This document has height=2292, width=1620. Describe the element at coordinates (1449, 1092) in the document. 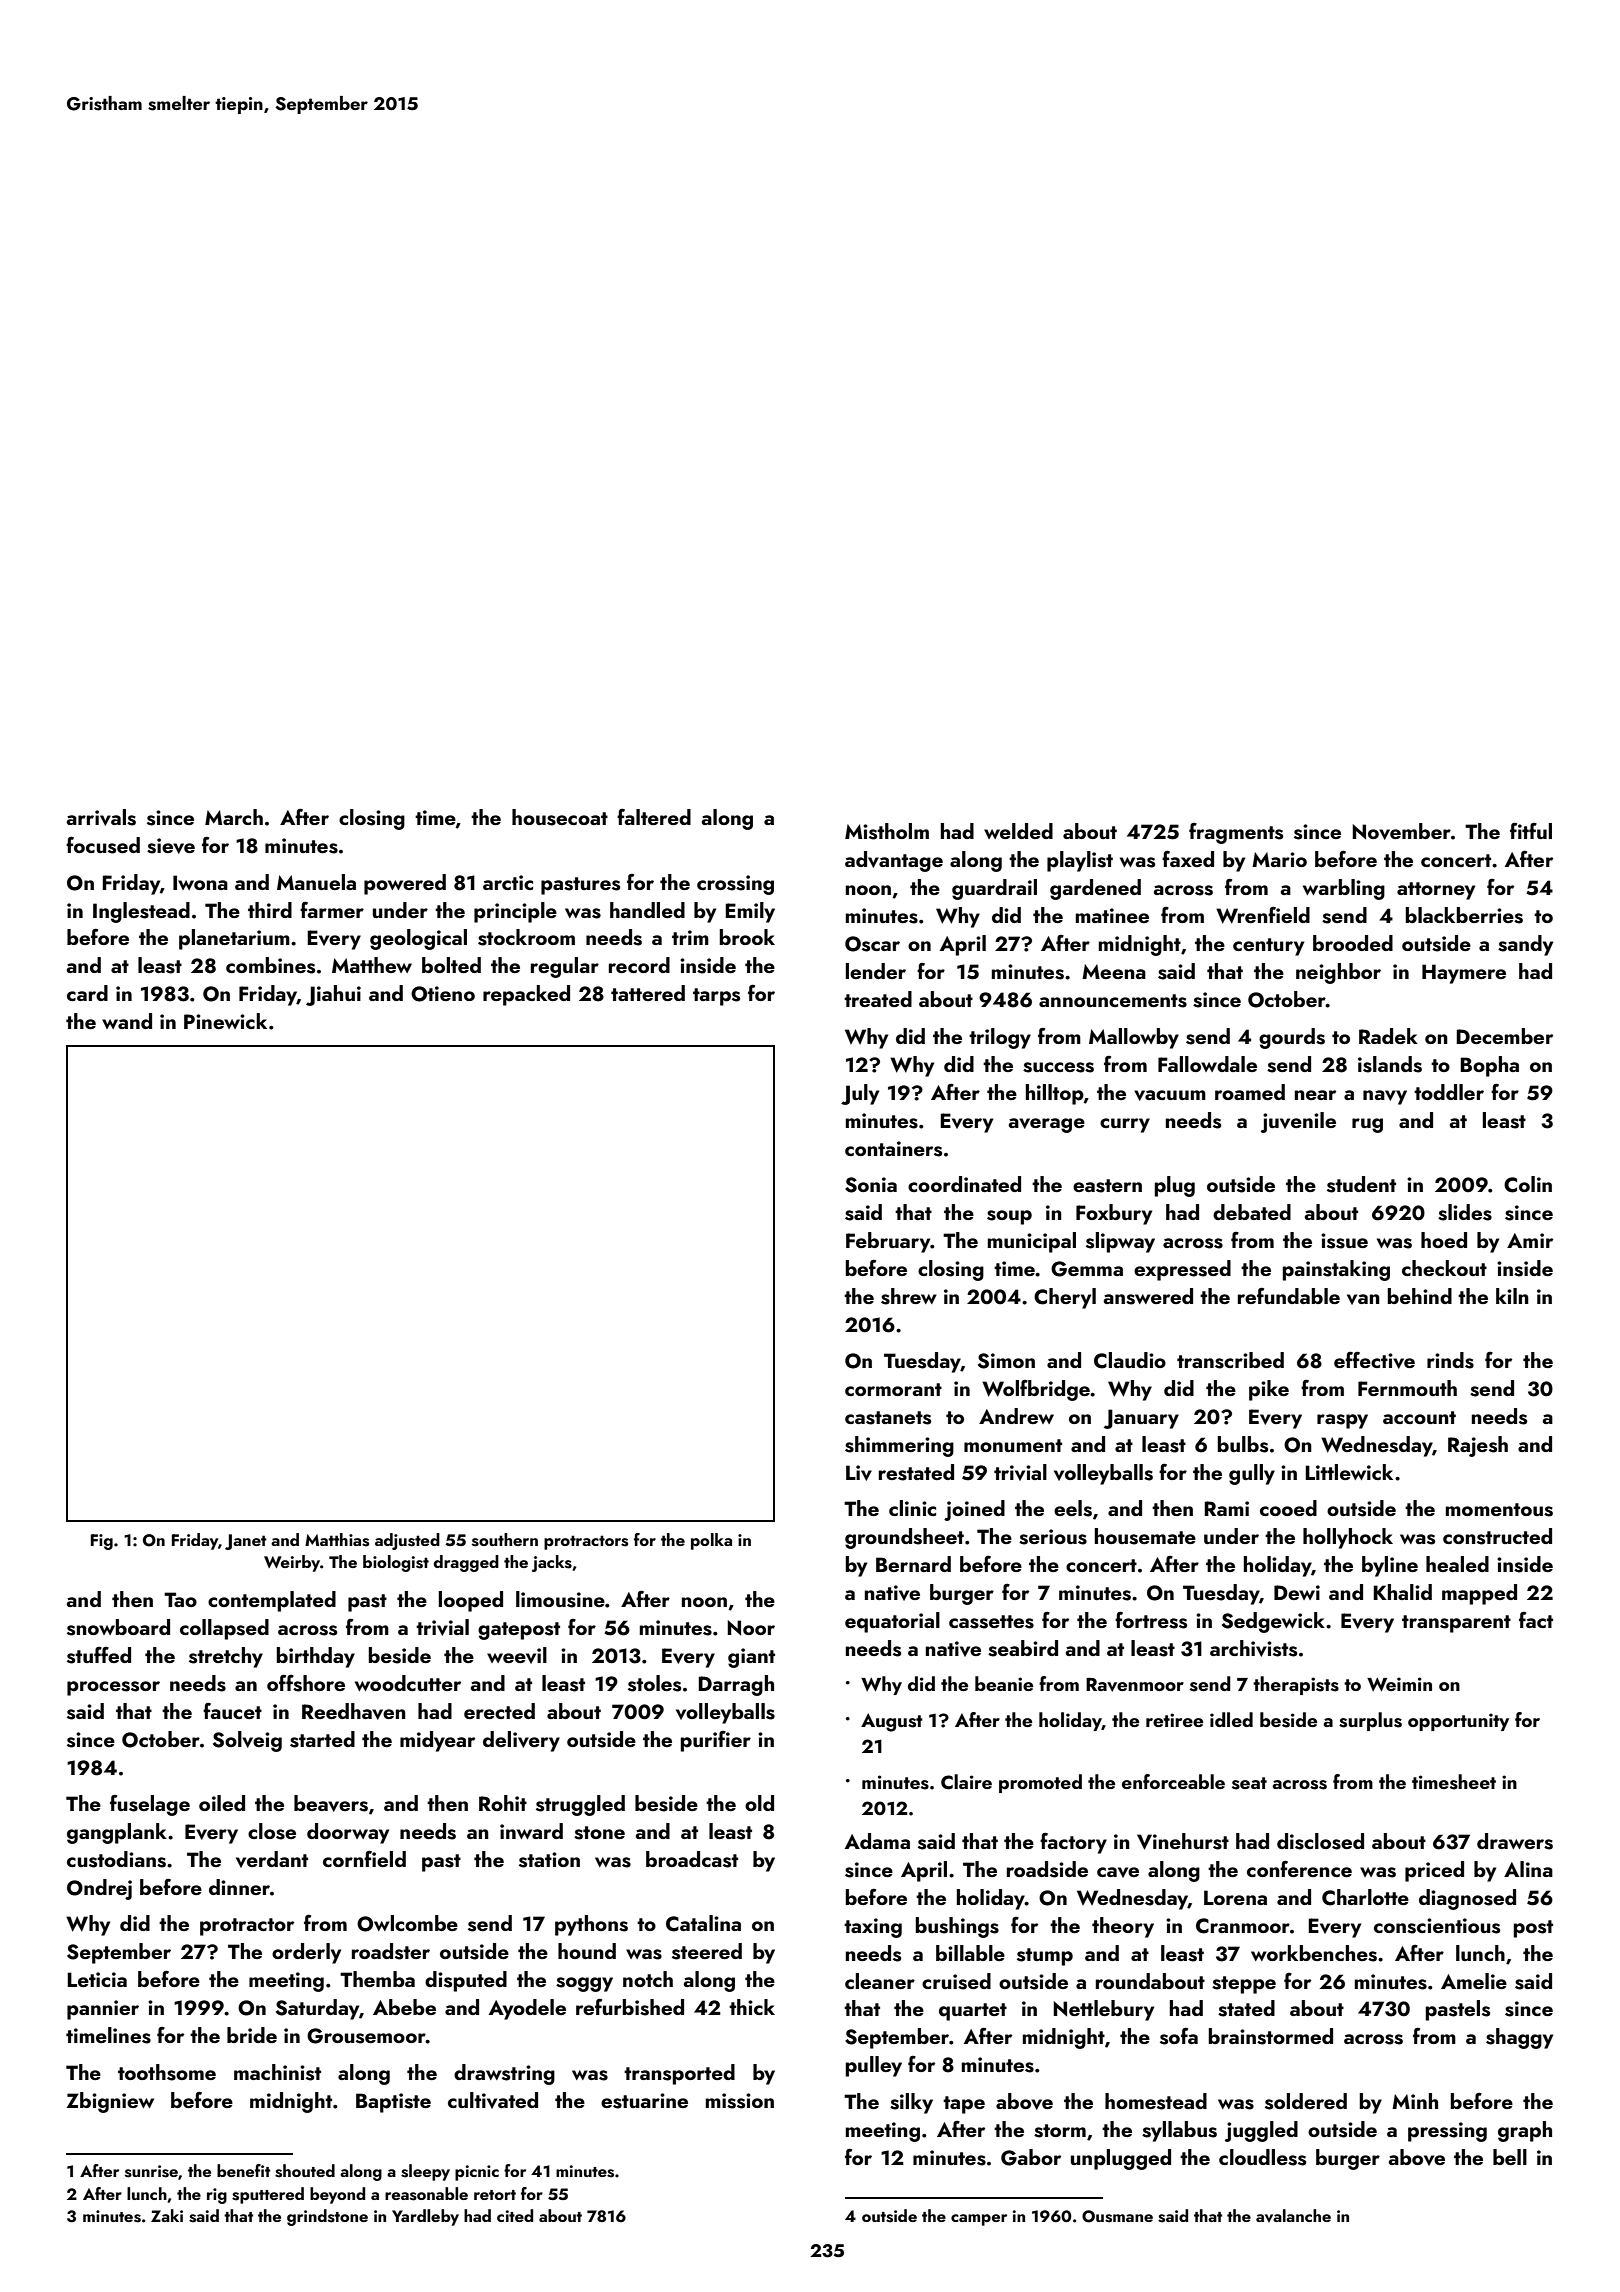

I see `toddler` at that location.
